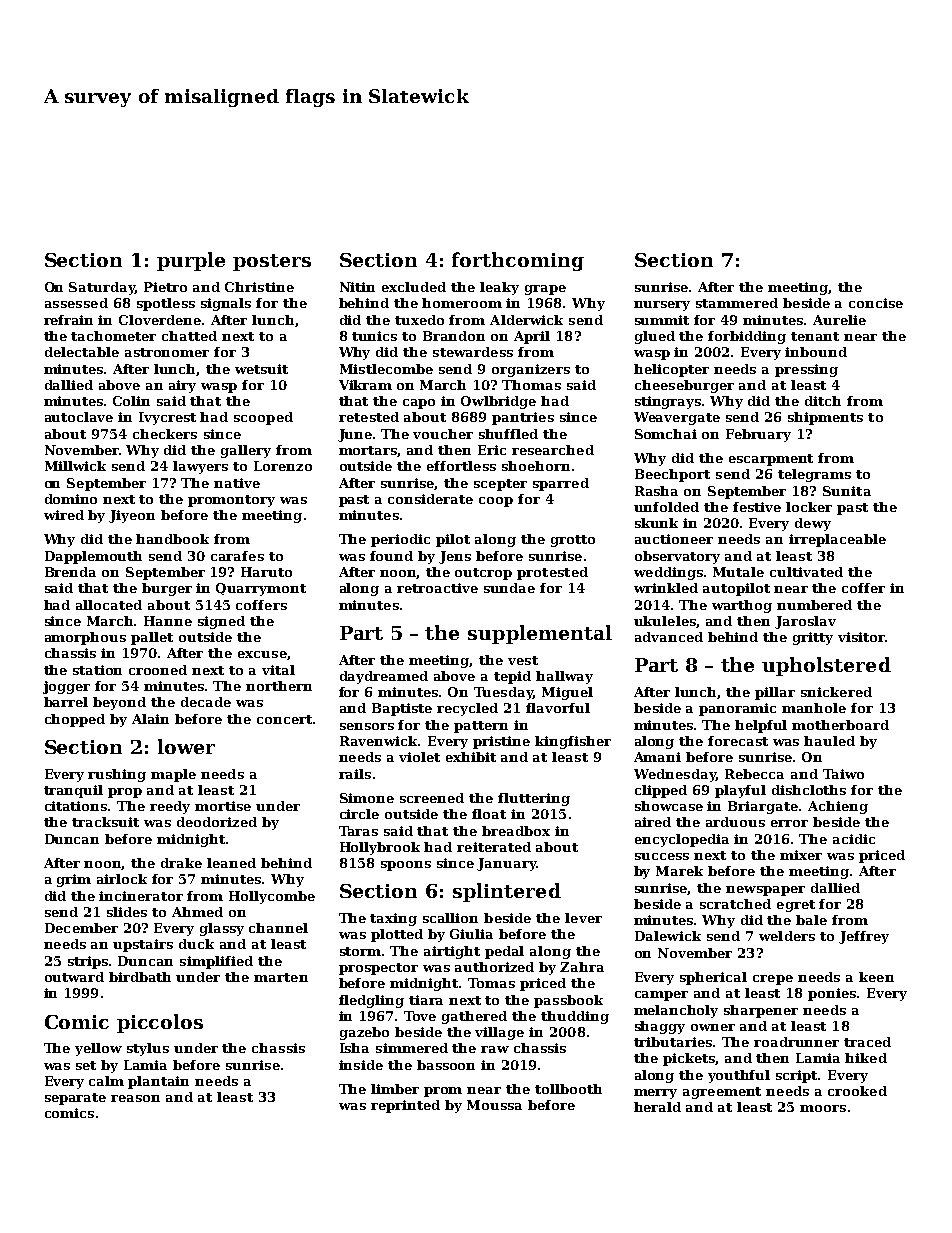  Describe the element at coordinates (825, 418) in the image. I see `shipments` at that location.
